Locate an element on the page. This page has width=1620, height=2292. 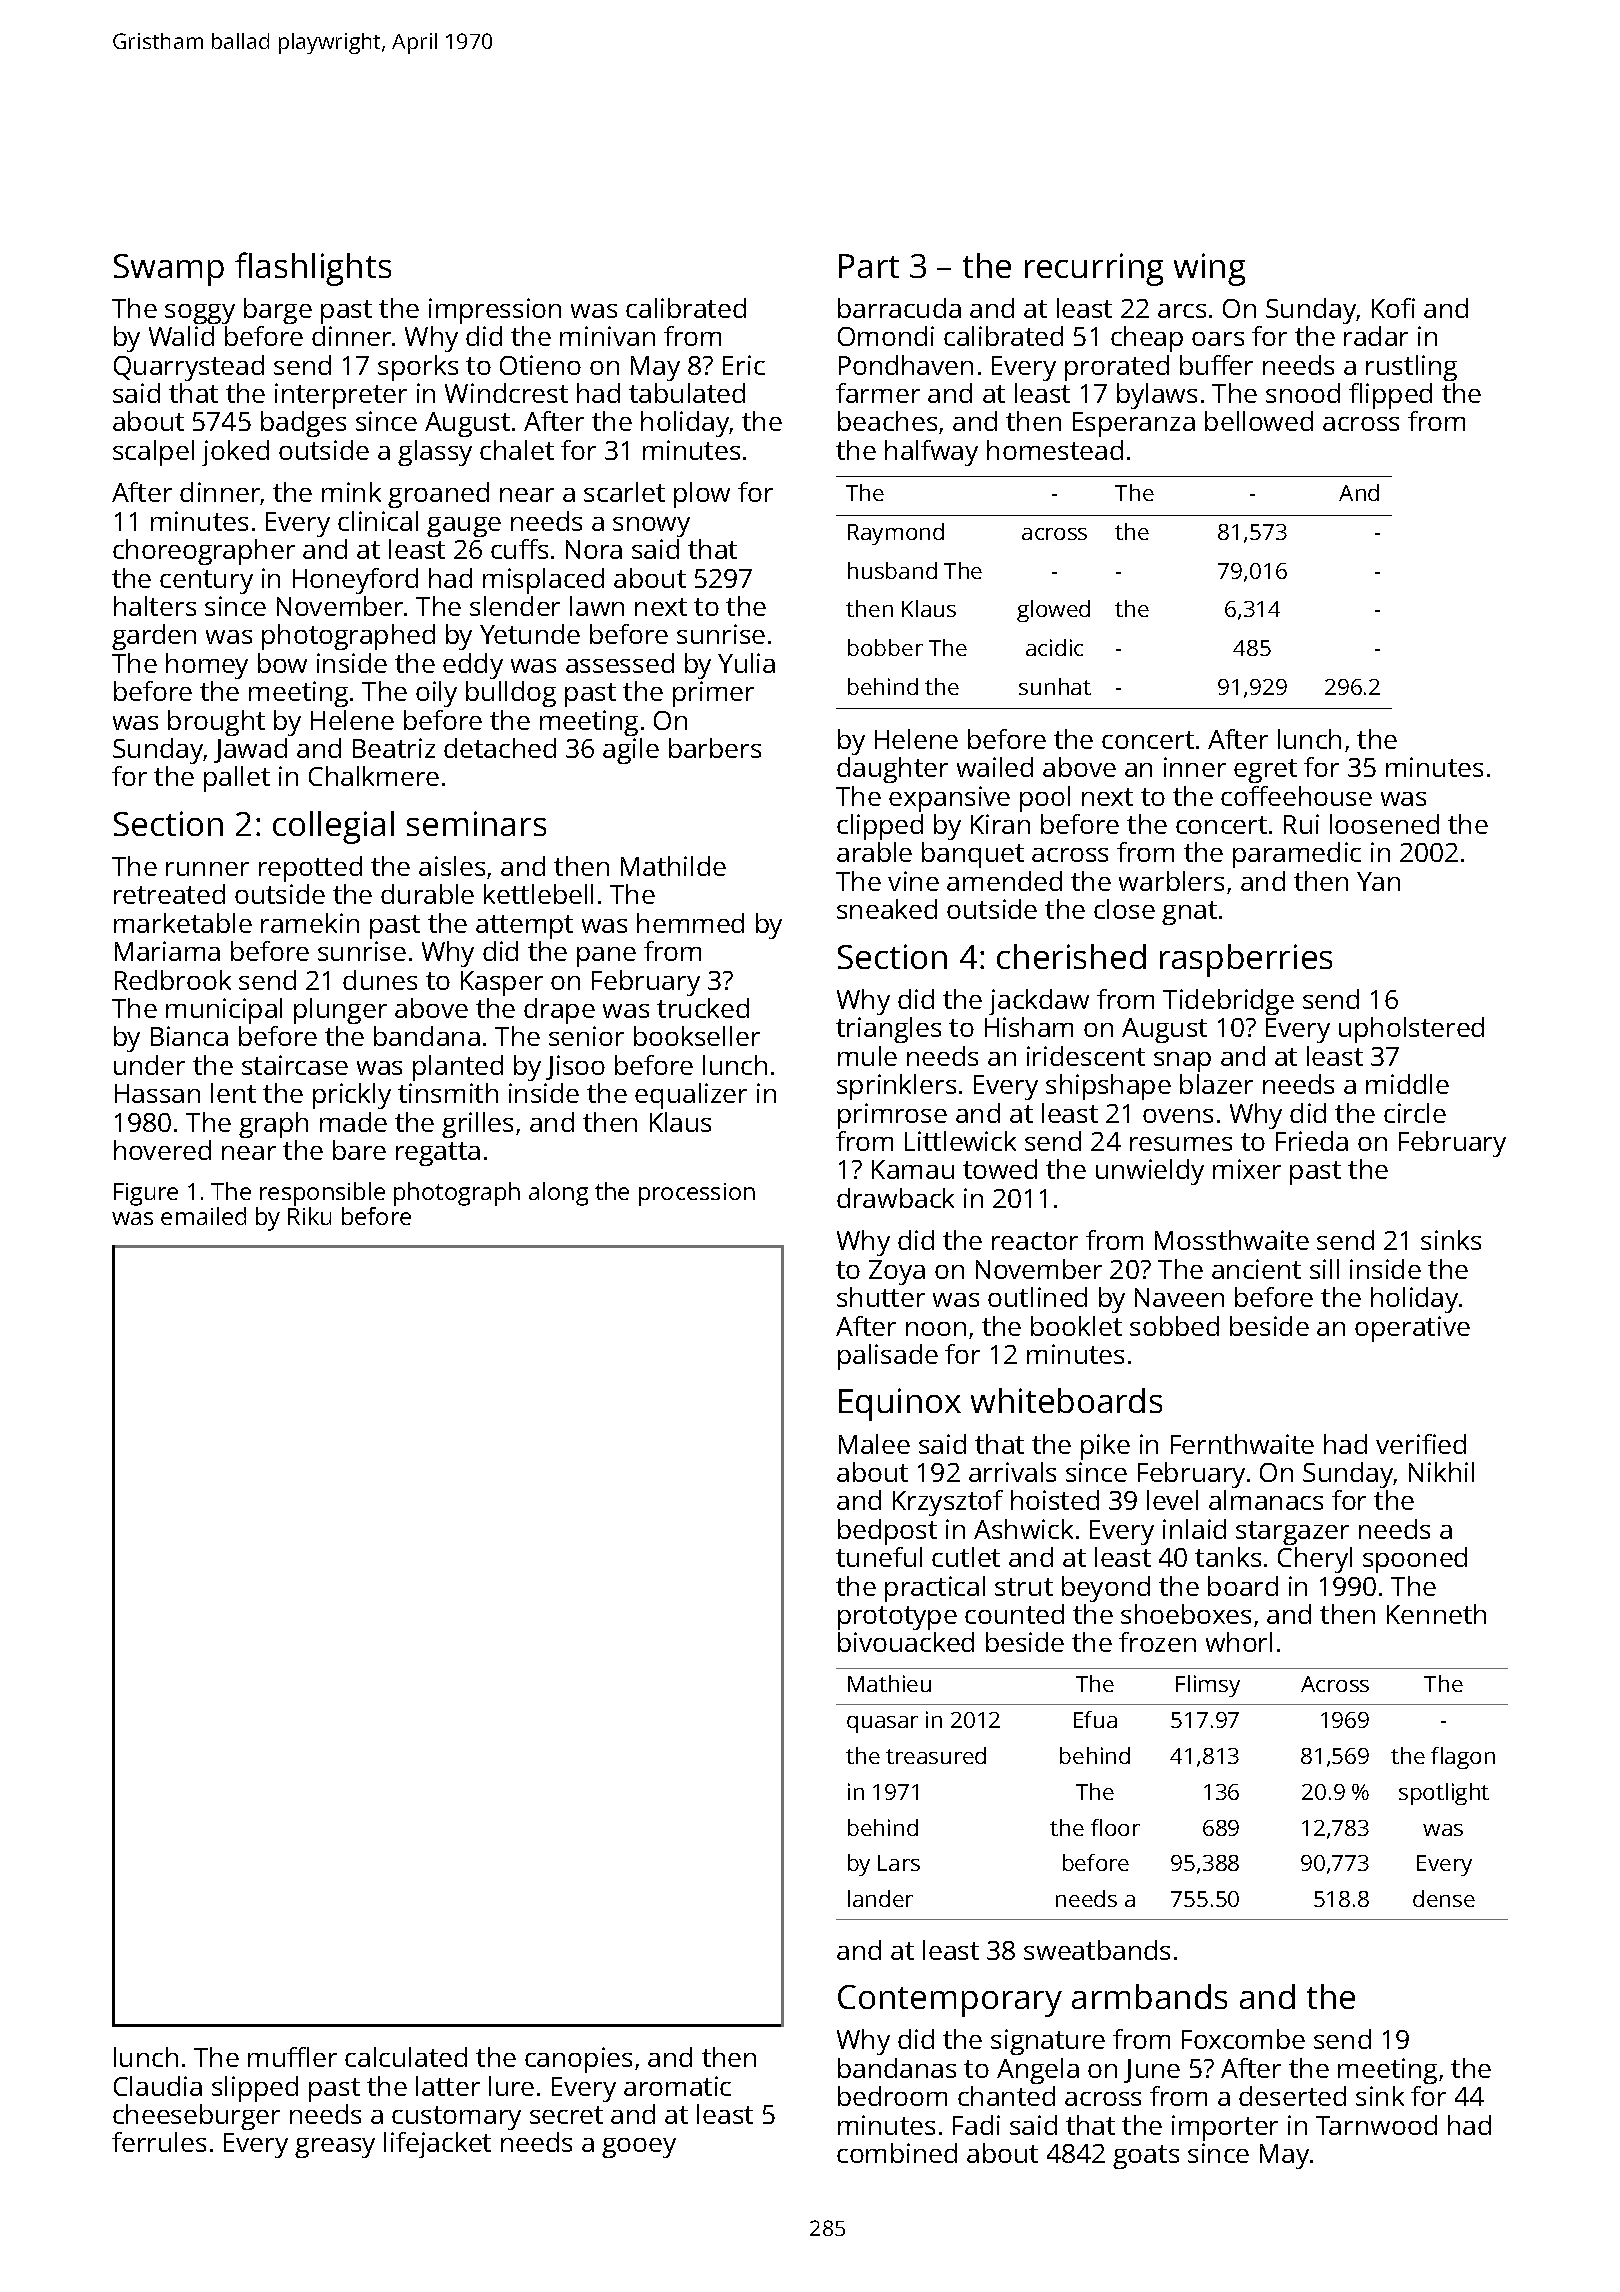
combined is located at coordinates (897, 2153).
